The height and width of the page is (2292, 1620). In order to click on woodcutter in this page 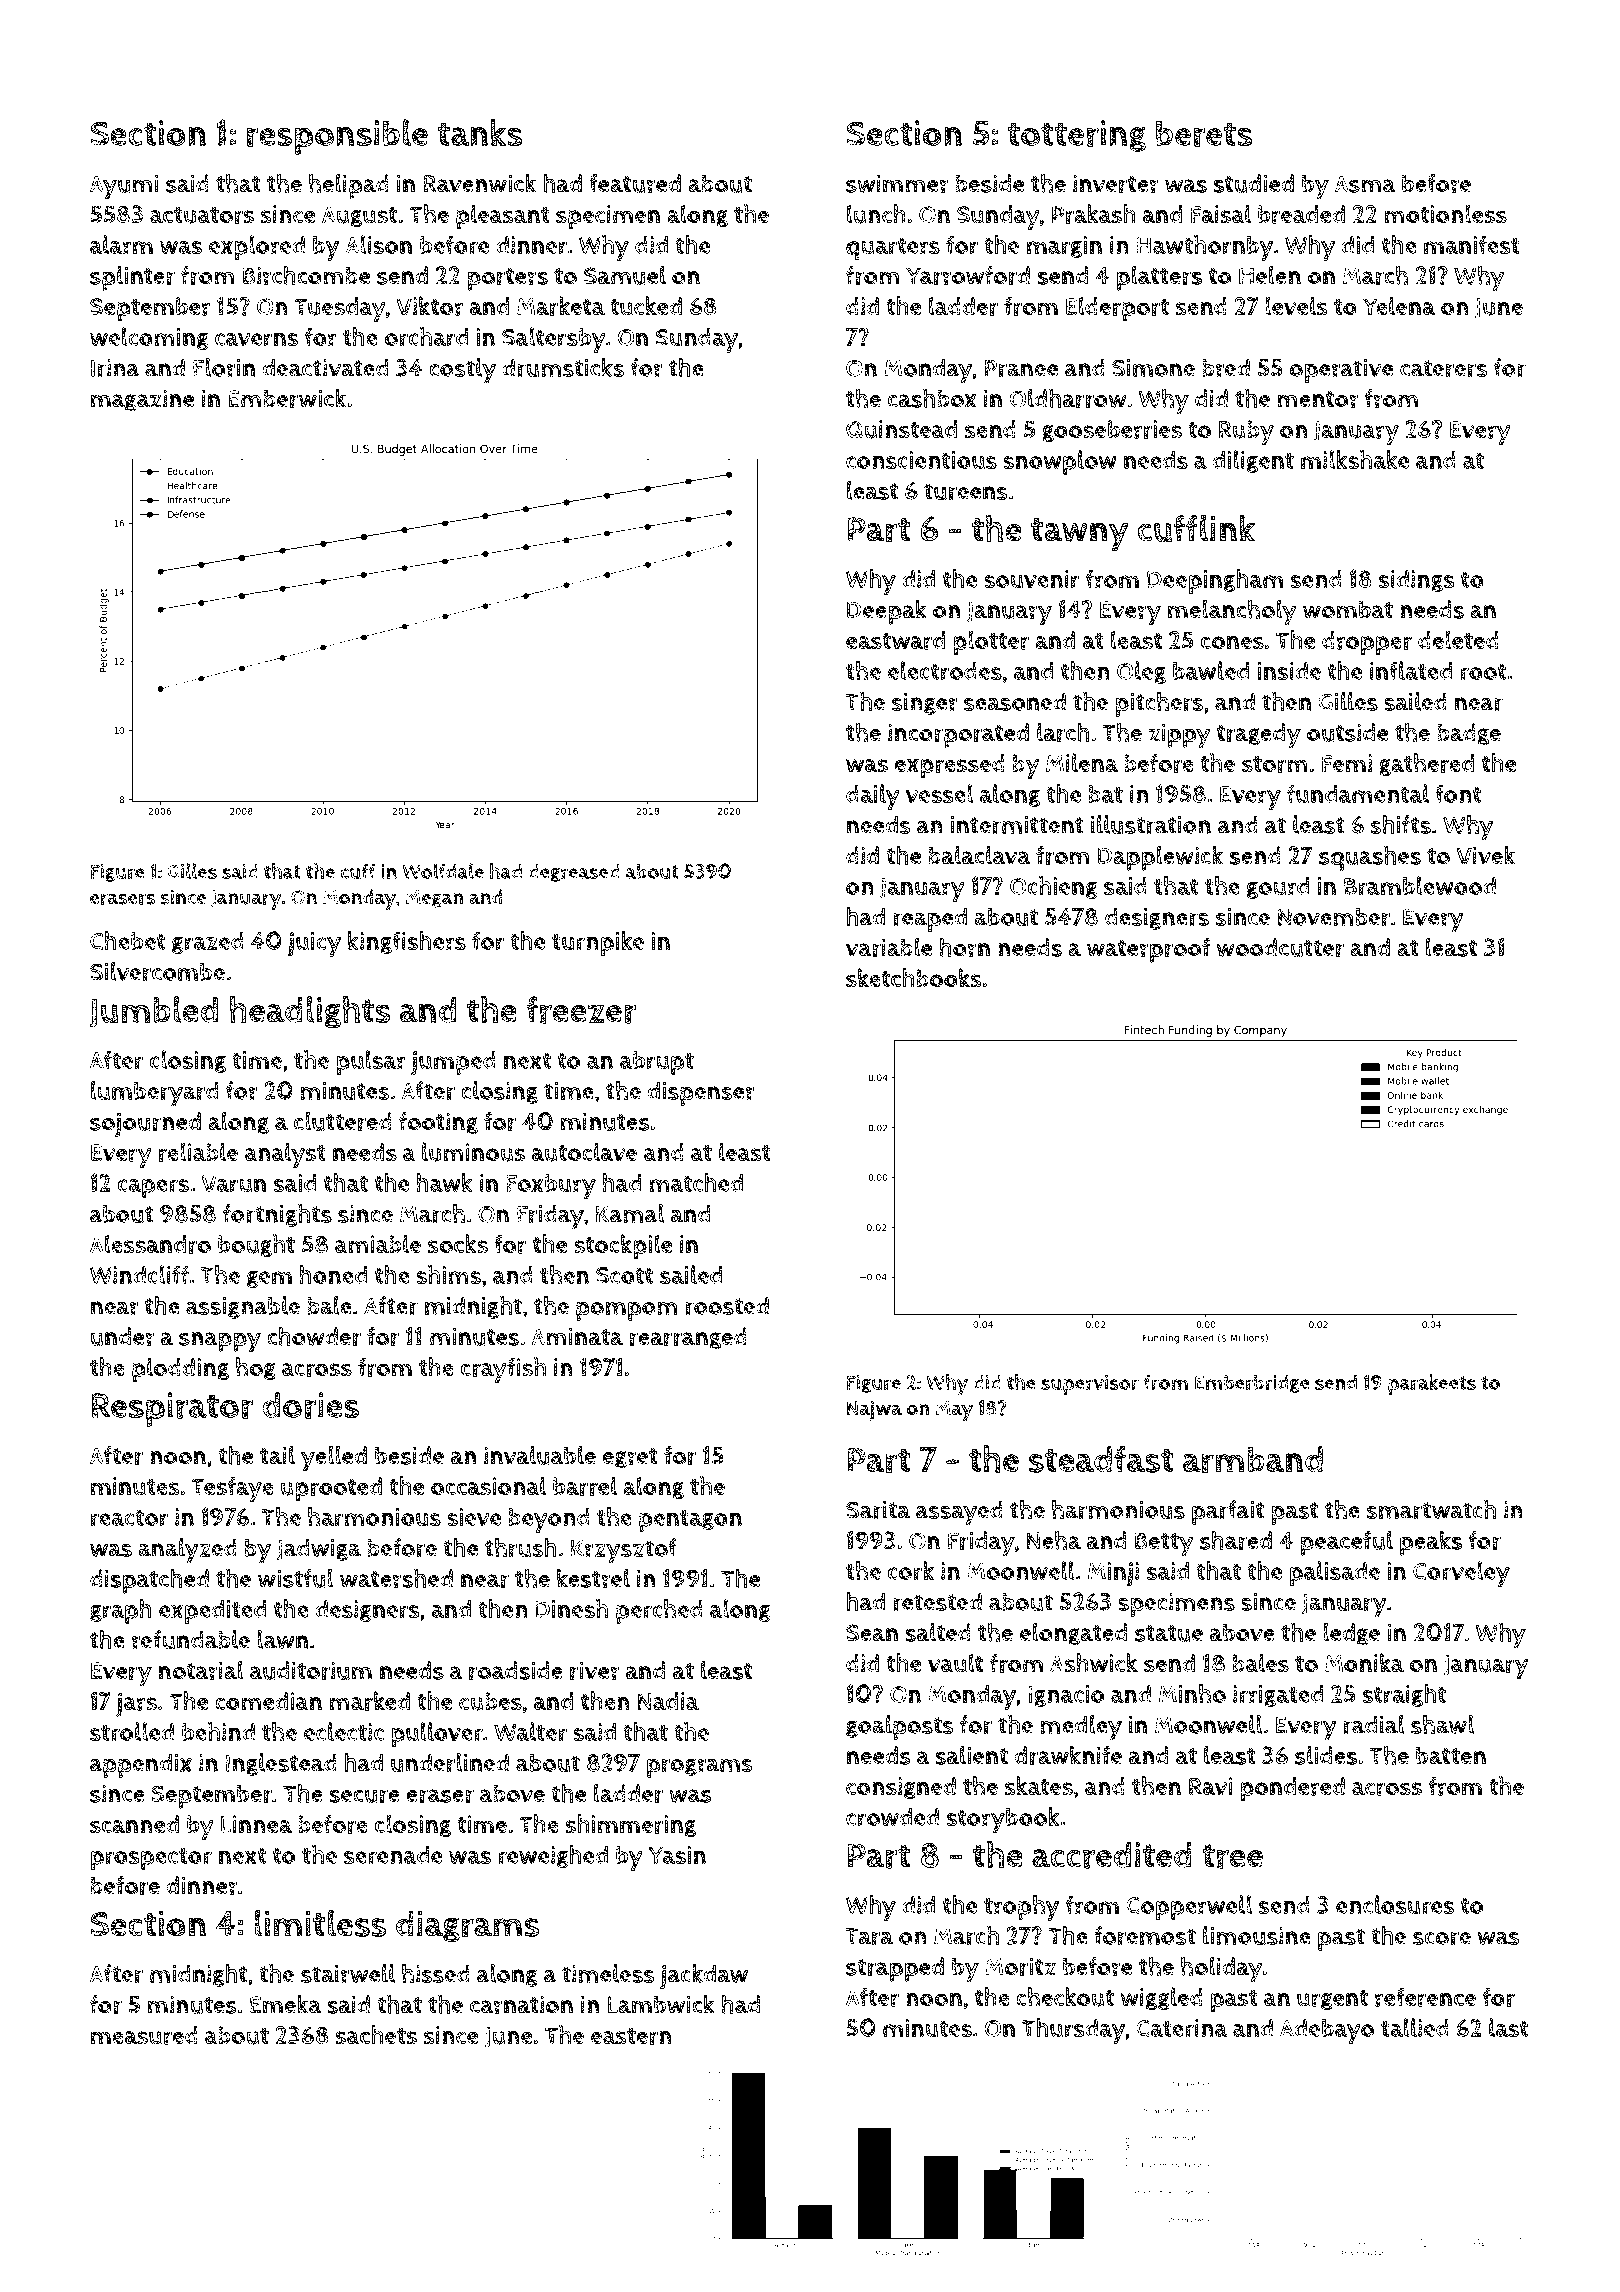, I will do `click(1280, 947)`.
